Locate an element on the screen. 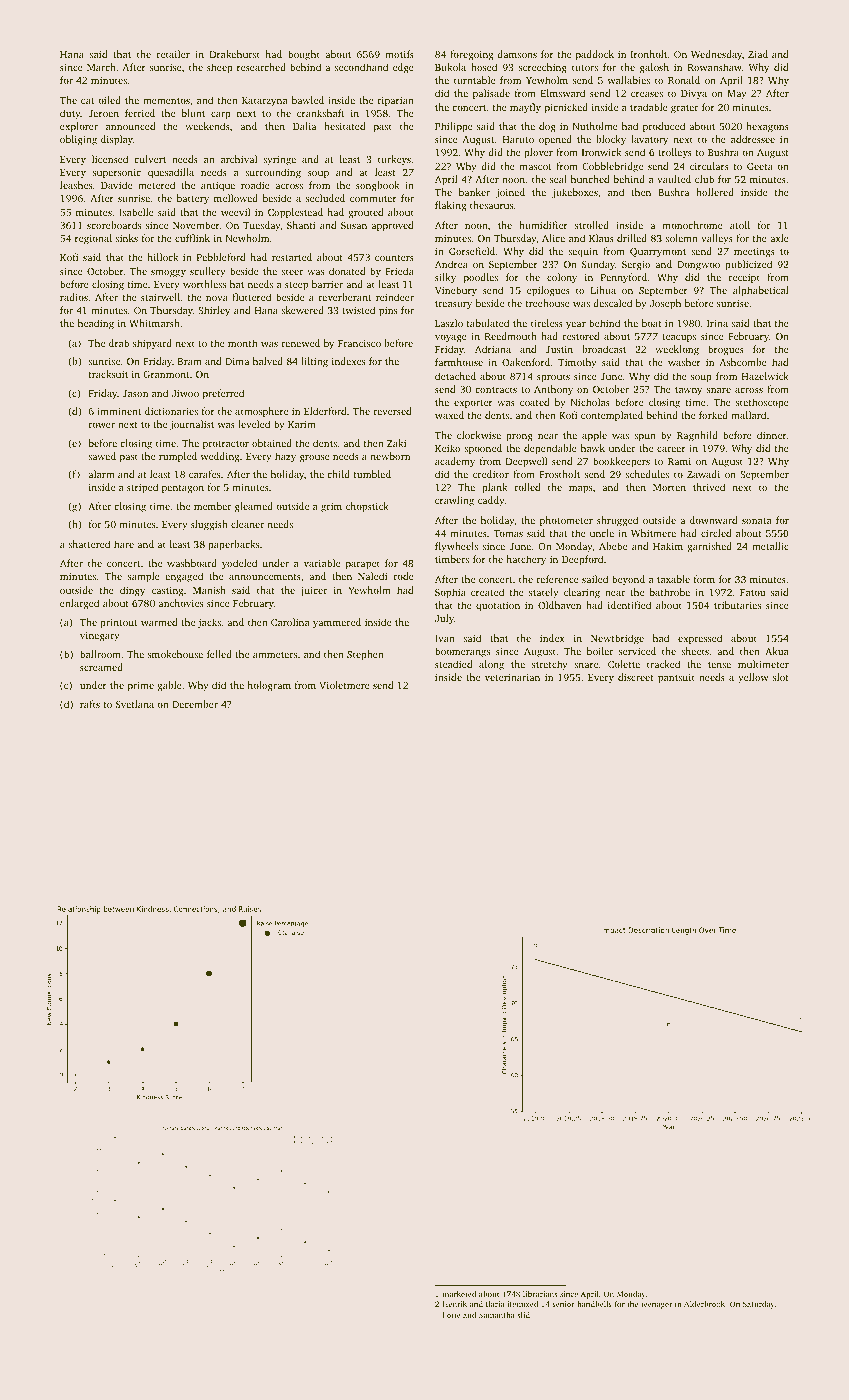 Image resolution: width=849 pixels, height=1400 pixels. Violetmere is located at coordinates (344, 685).
